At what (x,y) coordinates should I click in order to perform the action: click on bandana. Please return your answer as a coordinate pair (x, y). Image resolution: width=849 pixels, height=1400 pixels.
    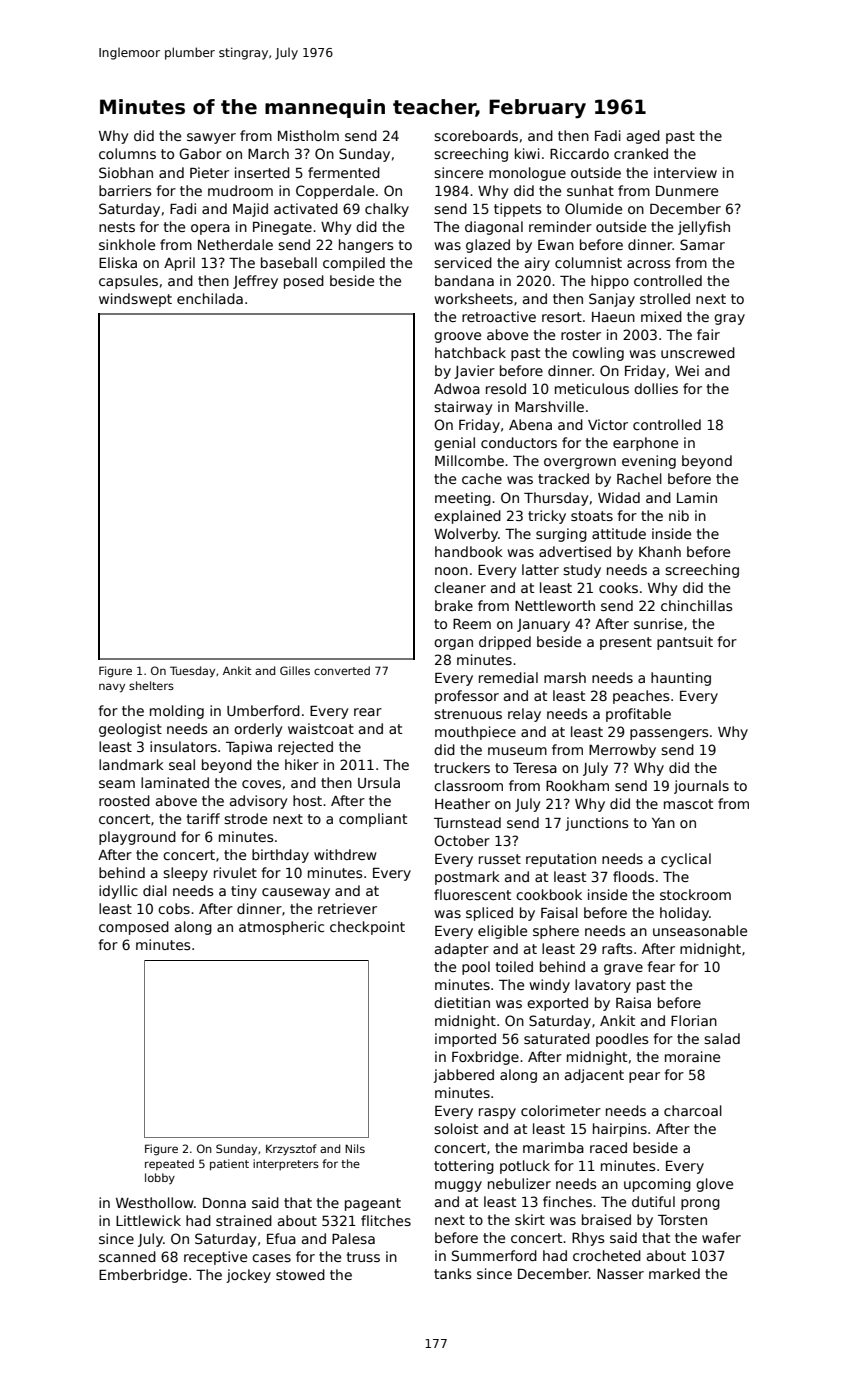
    Looking at the image, I should click on (464, 280).
